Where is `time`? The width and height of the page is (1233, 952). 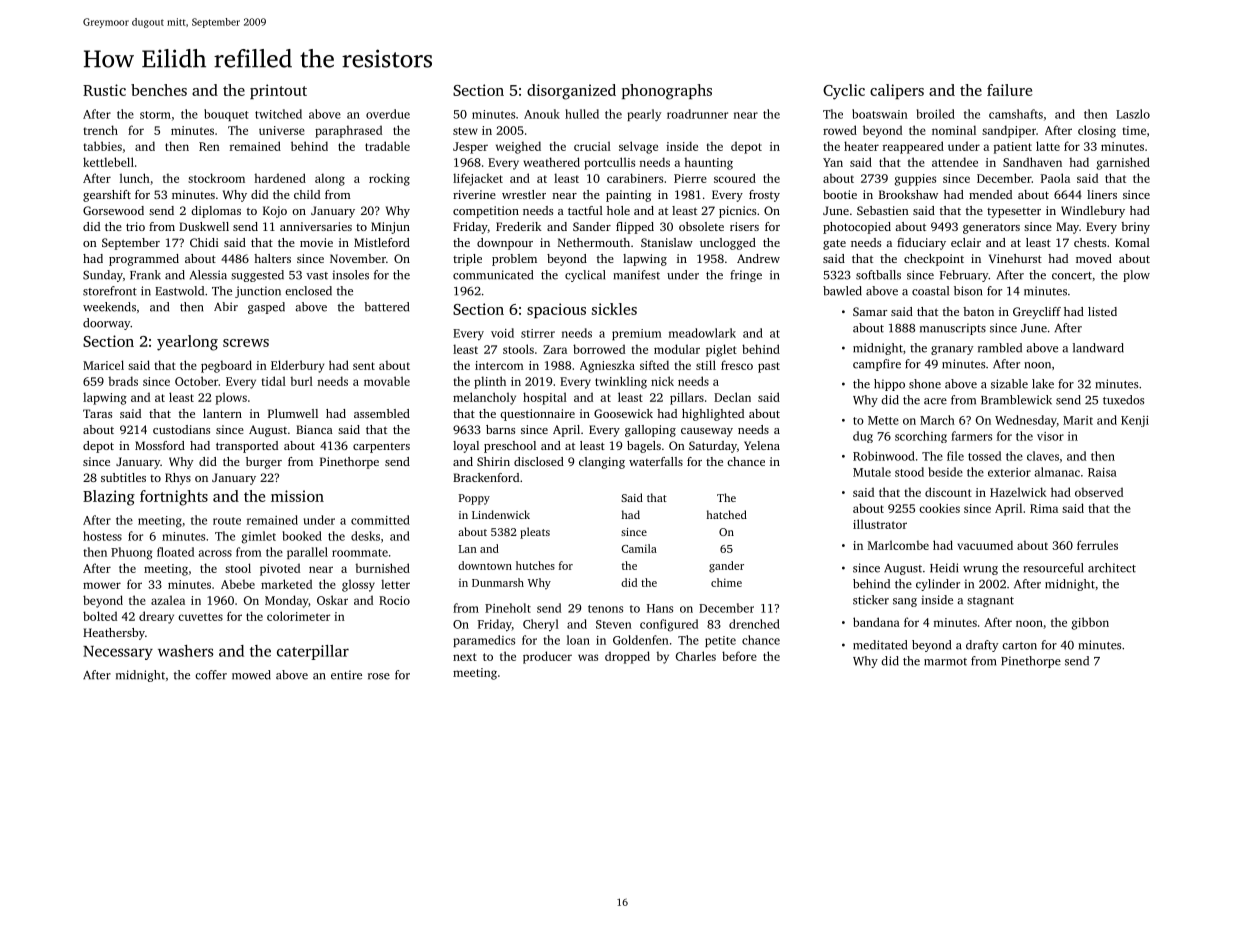
time is located at coordinates (1134, 130).
